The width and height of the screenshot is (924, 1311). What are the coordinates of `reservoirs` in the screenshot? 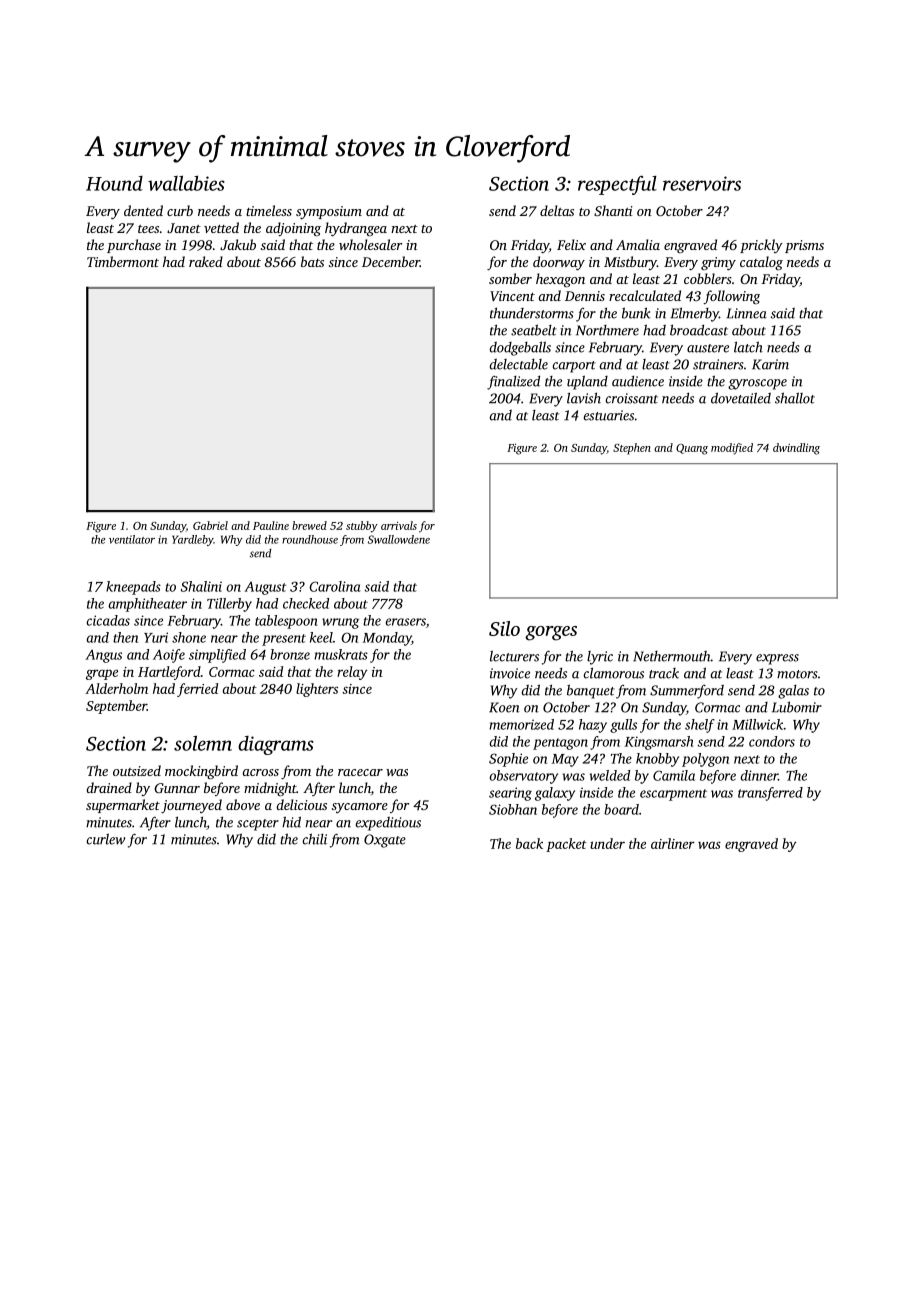 It's located at (702, 183).
